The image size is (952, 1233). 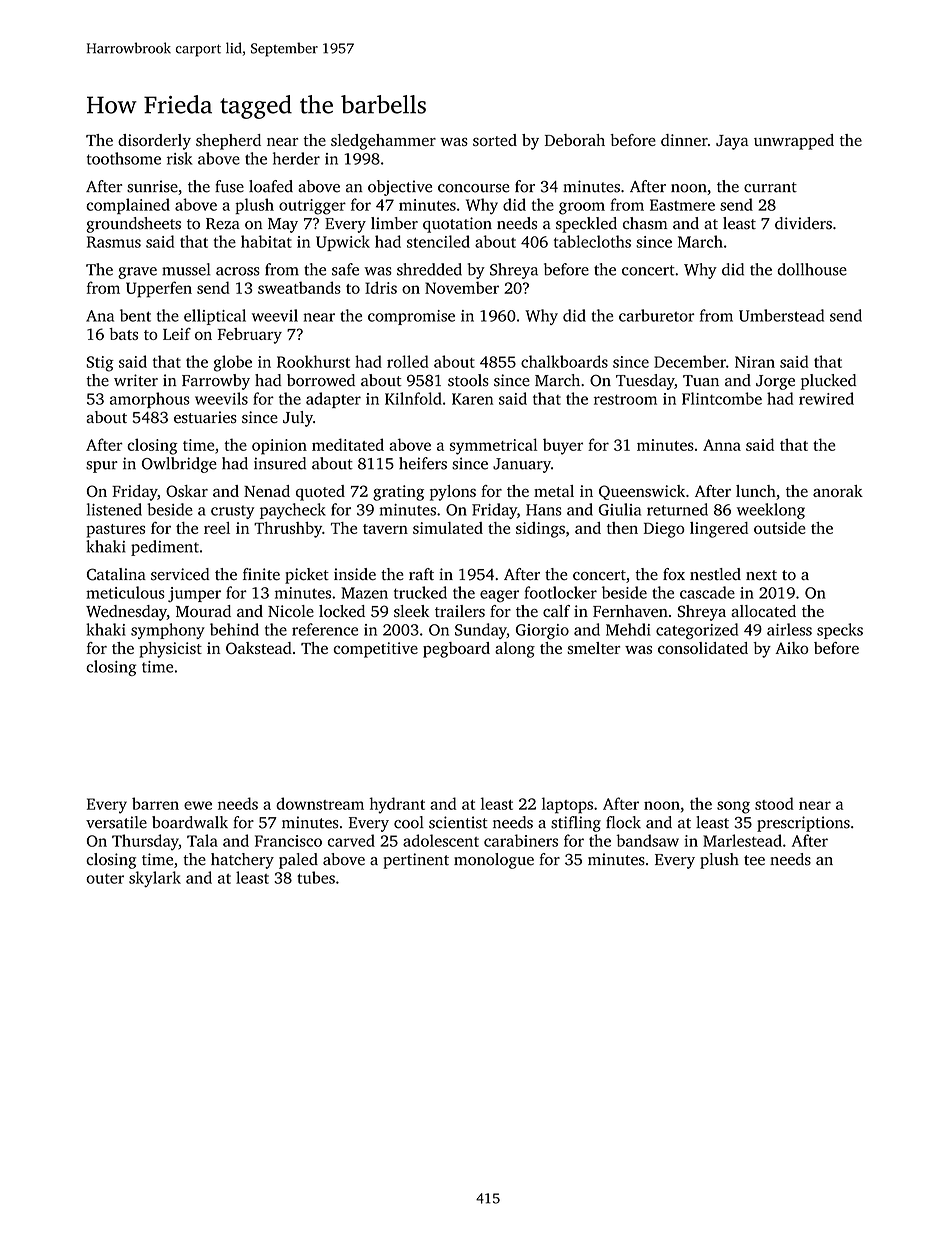 I want to click on Jaya, so click(x=732, y=142).
